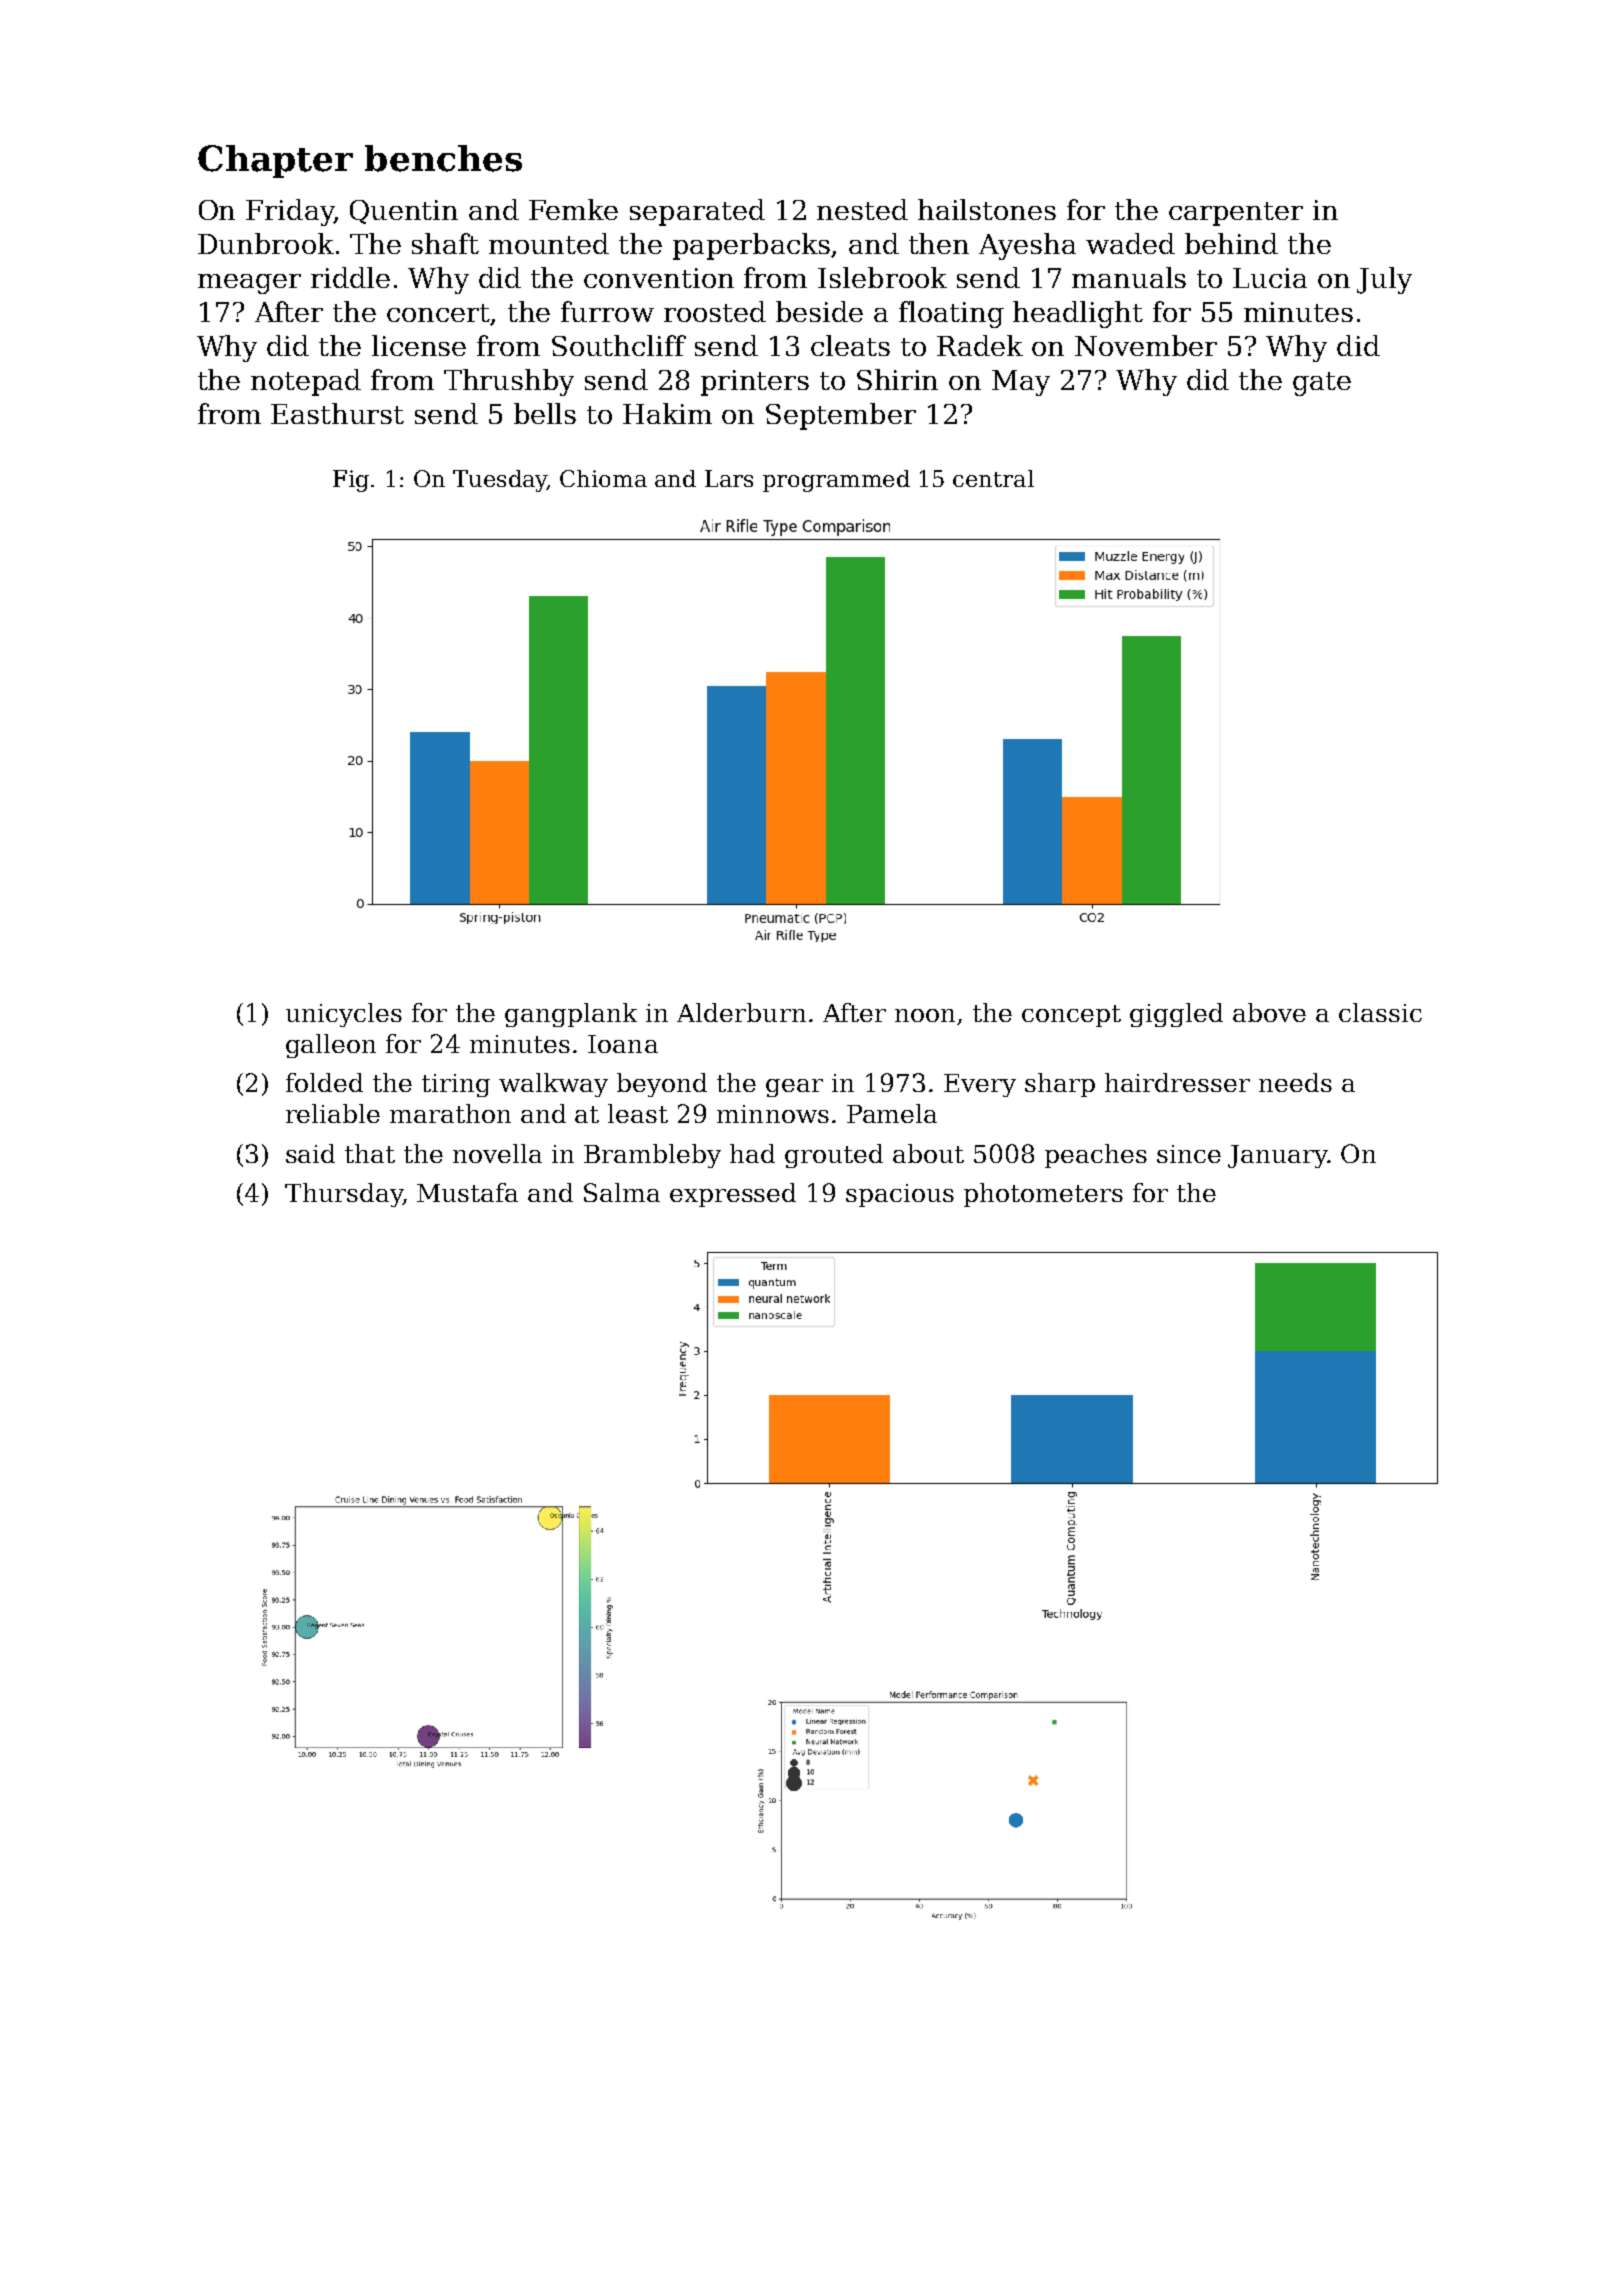 This screenshot has width=1620, height=2292. What do you see at coordinates (715, 311) in the screenshot?
I see `roosted` at bounding box center [715, 311].
